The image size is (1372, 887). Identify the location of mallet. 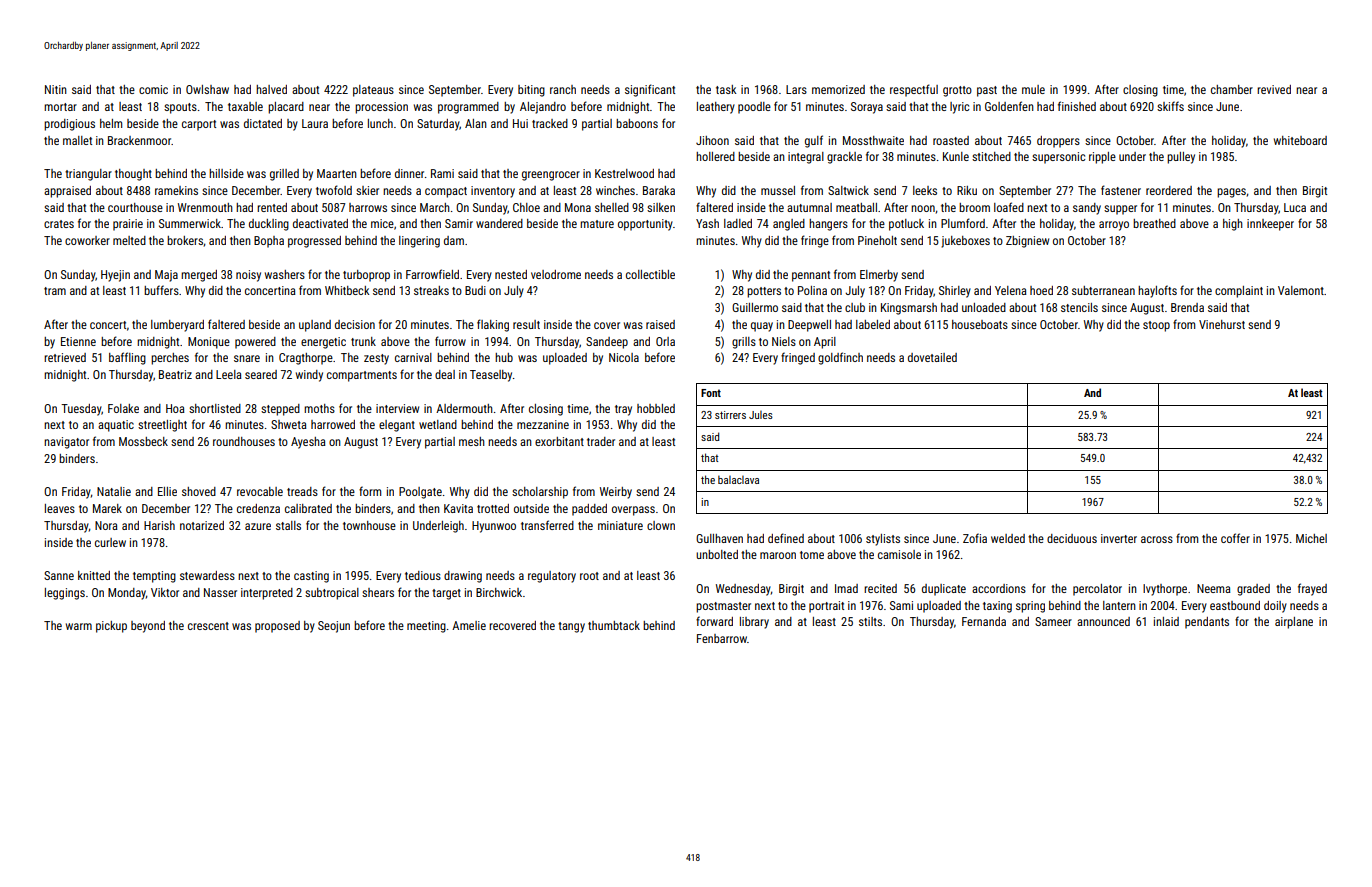
(77, 140).
